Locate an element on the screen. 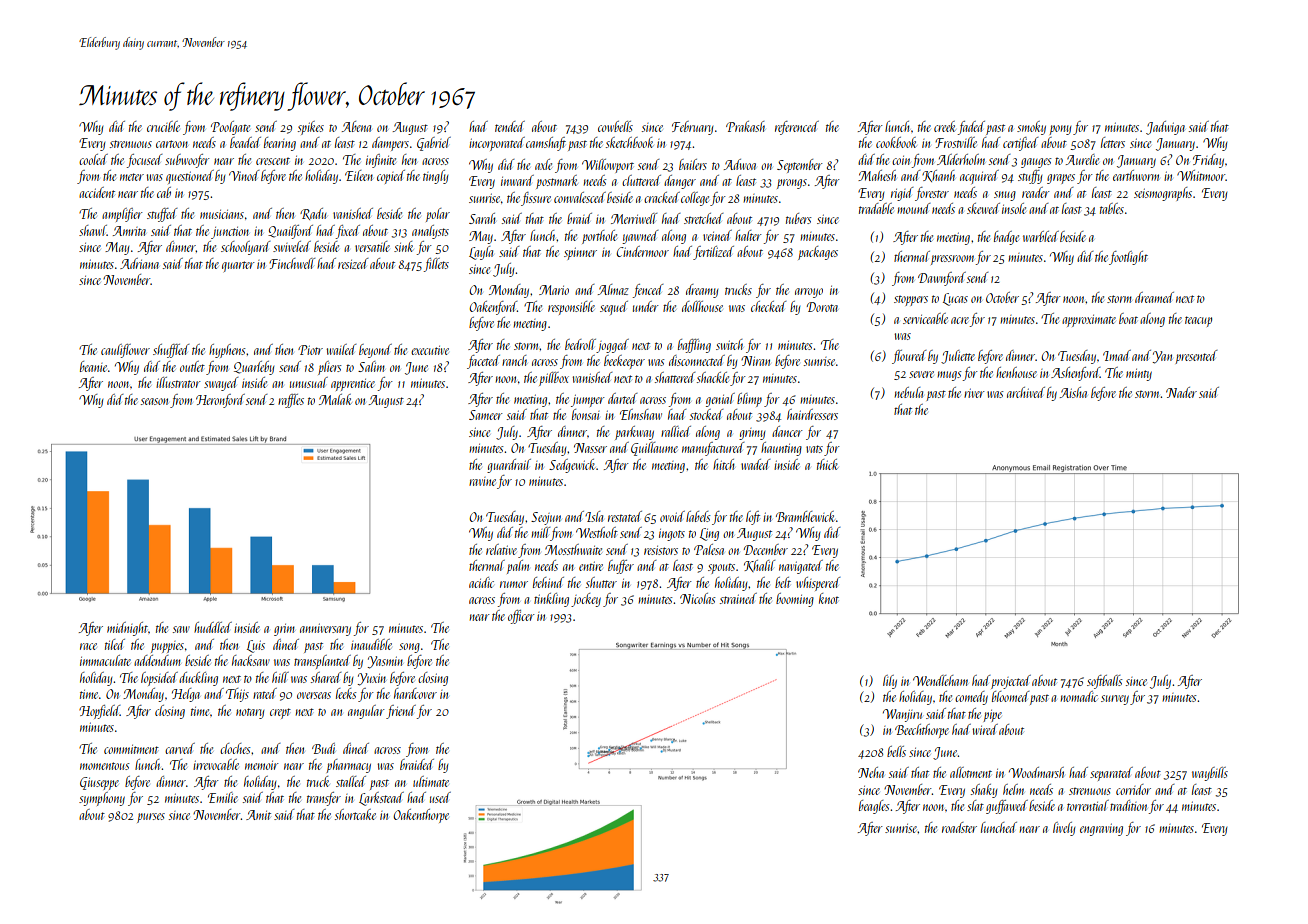 The image size is (1308, 924). lily is located at coordinates (890, 682).
